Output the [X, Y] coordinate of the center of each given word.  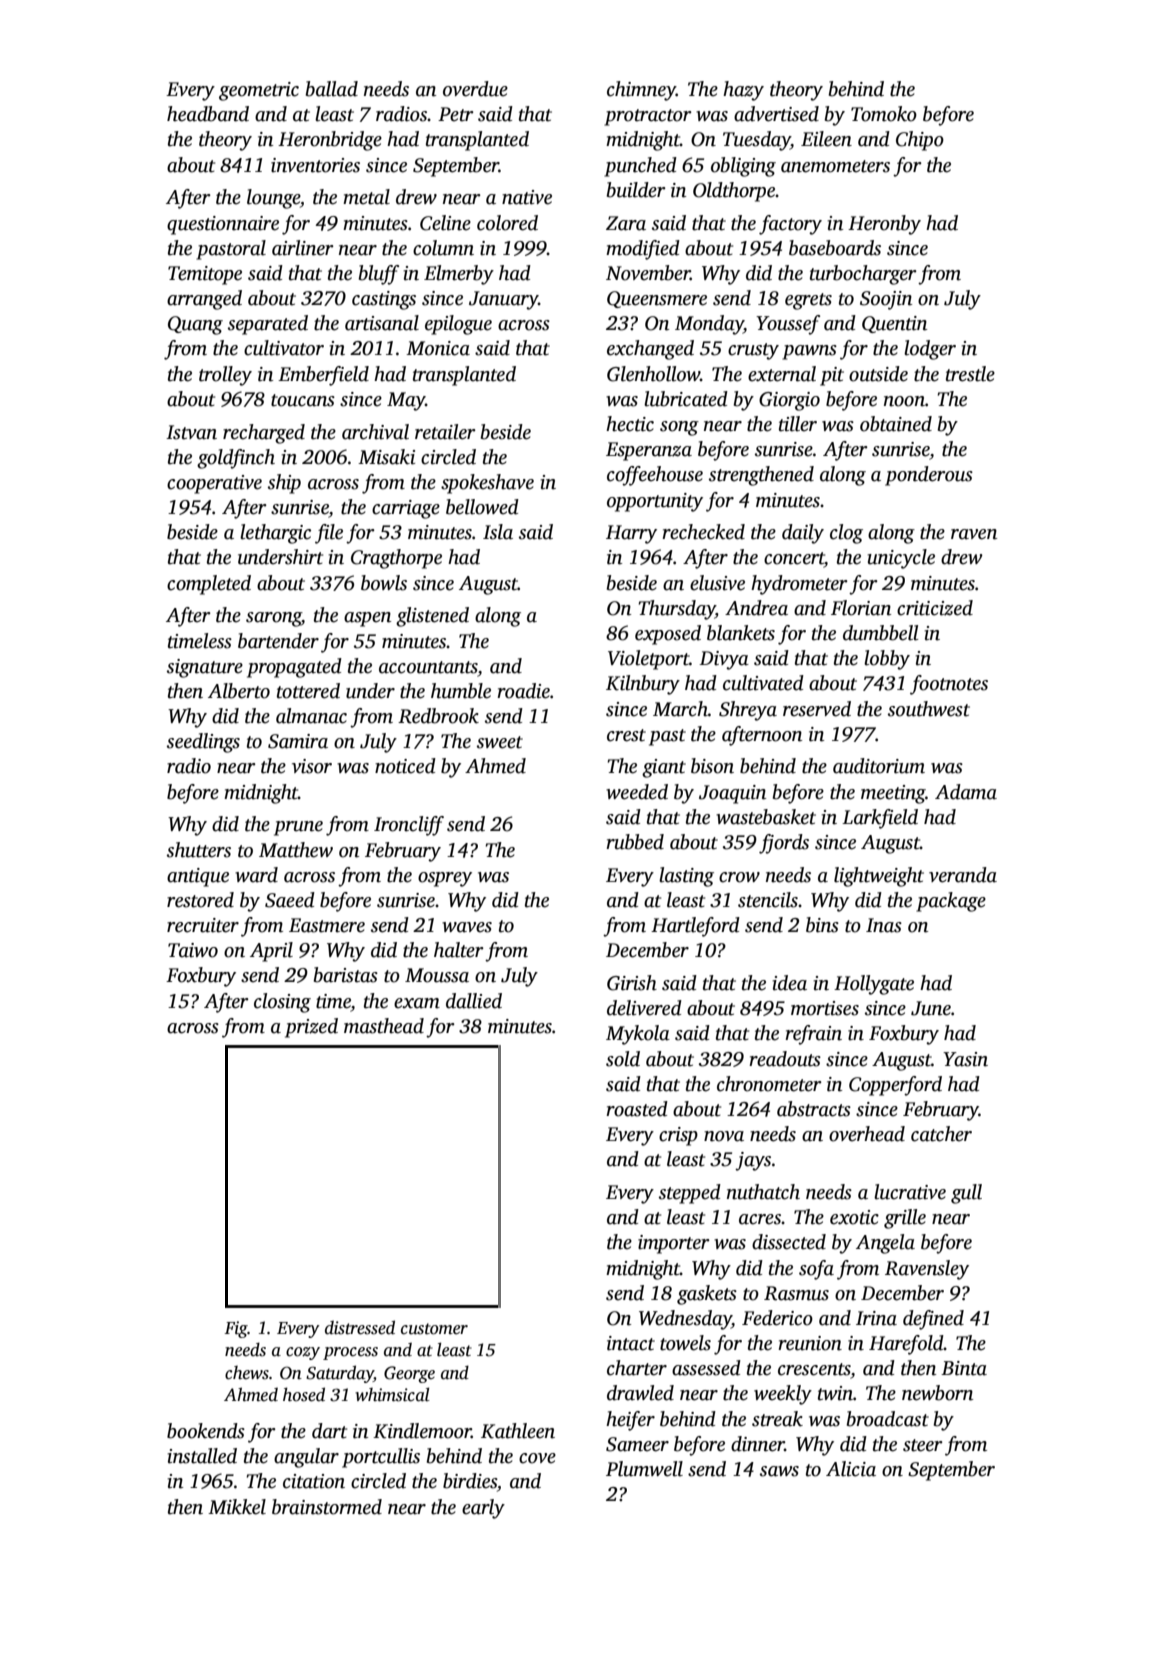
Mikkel [237, 1507]
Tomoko [884, 114]
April [271, 952]
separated [268, 325]
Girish [632, 983]
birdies [470, 1481]
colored [507, 223]
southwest [929, 709]
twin [835, 1393]
